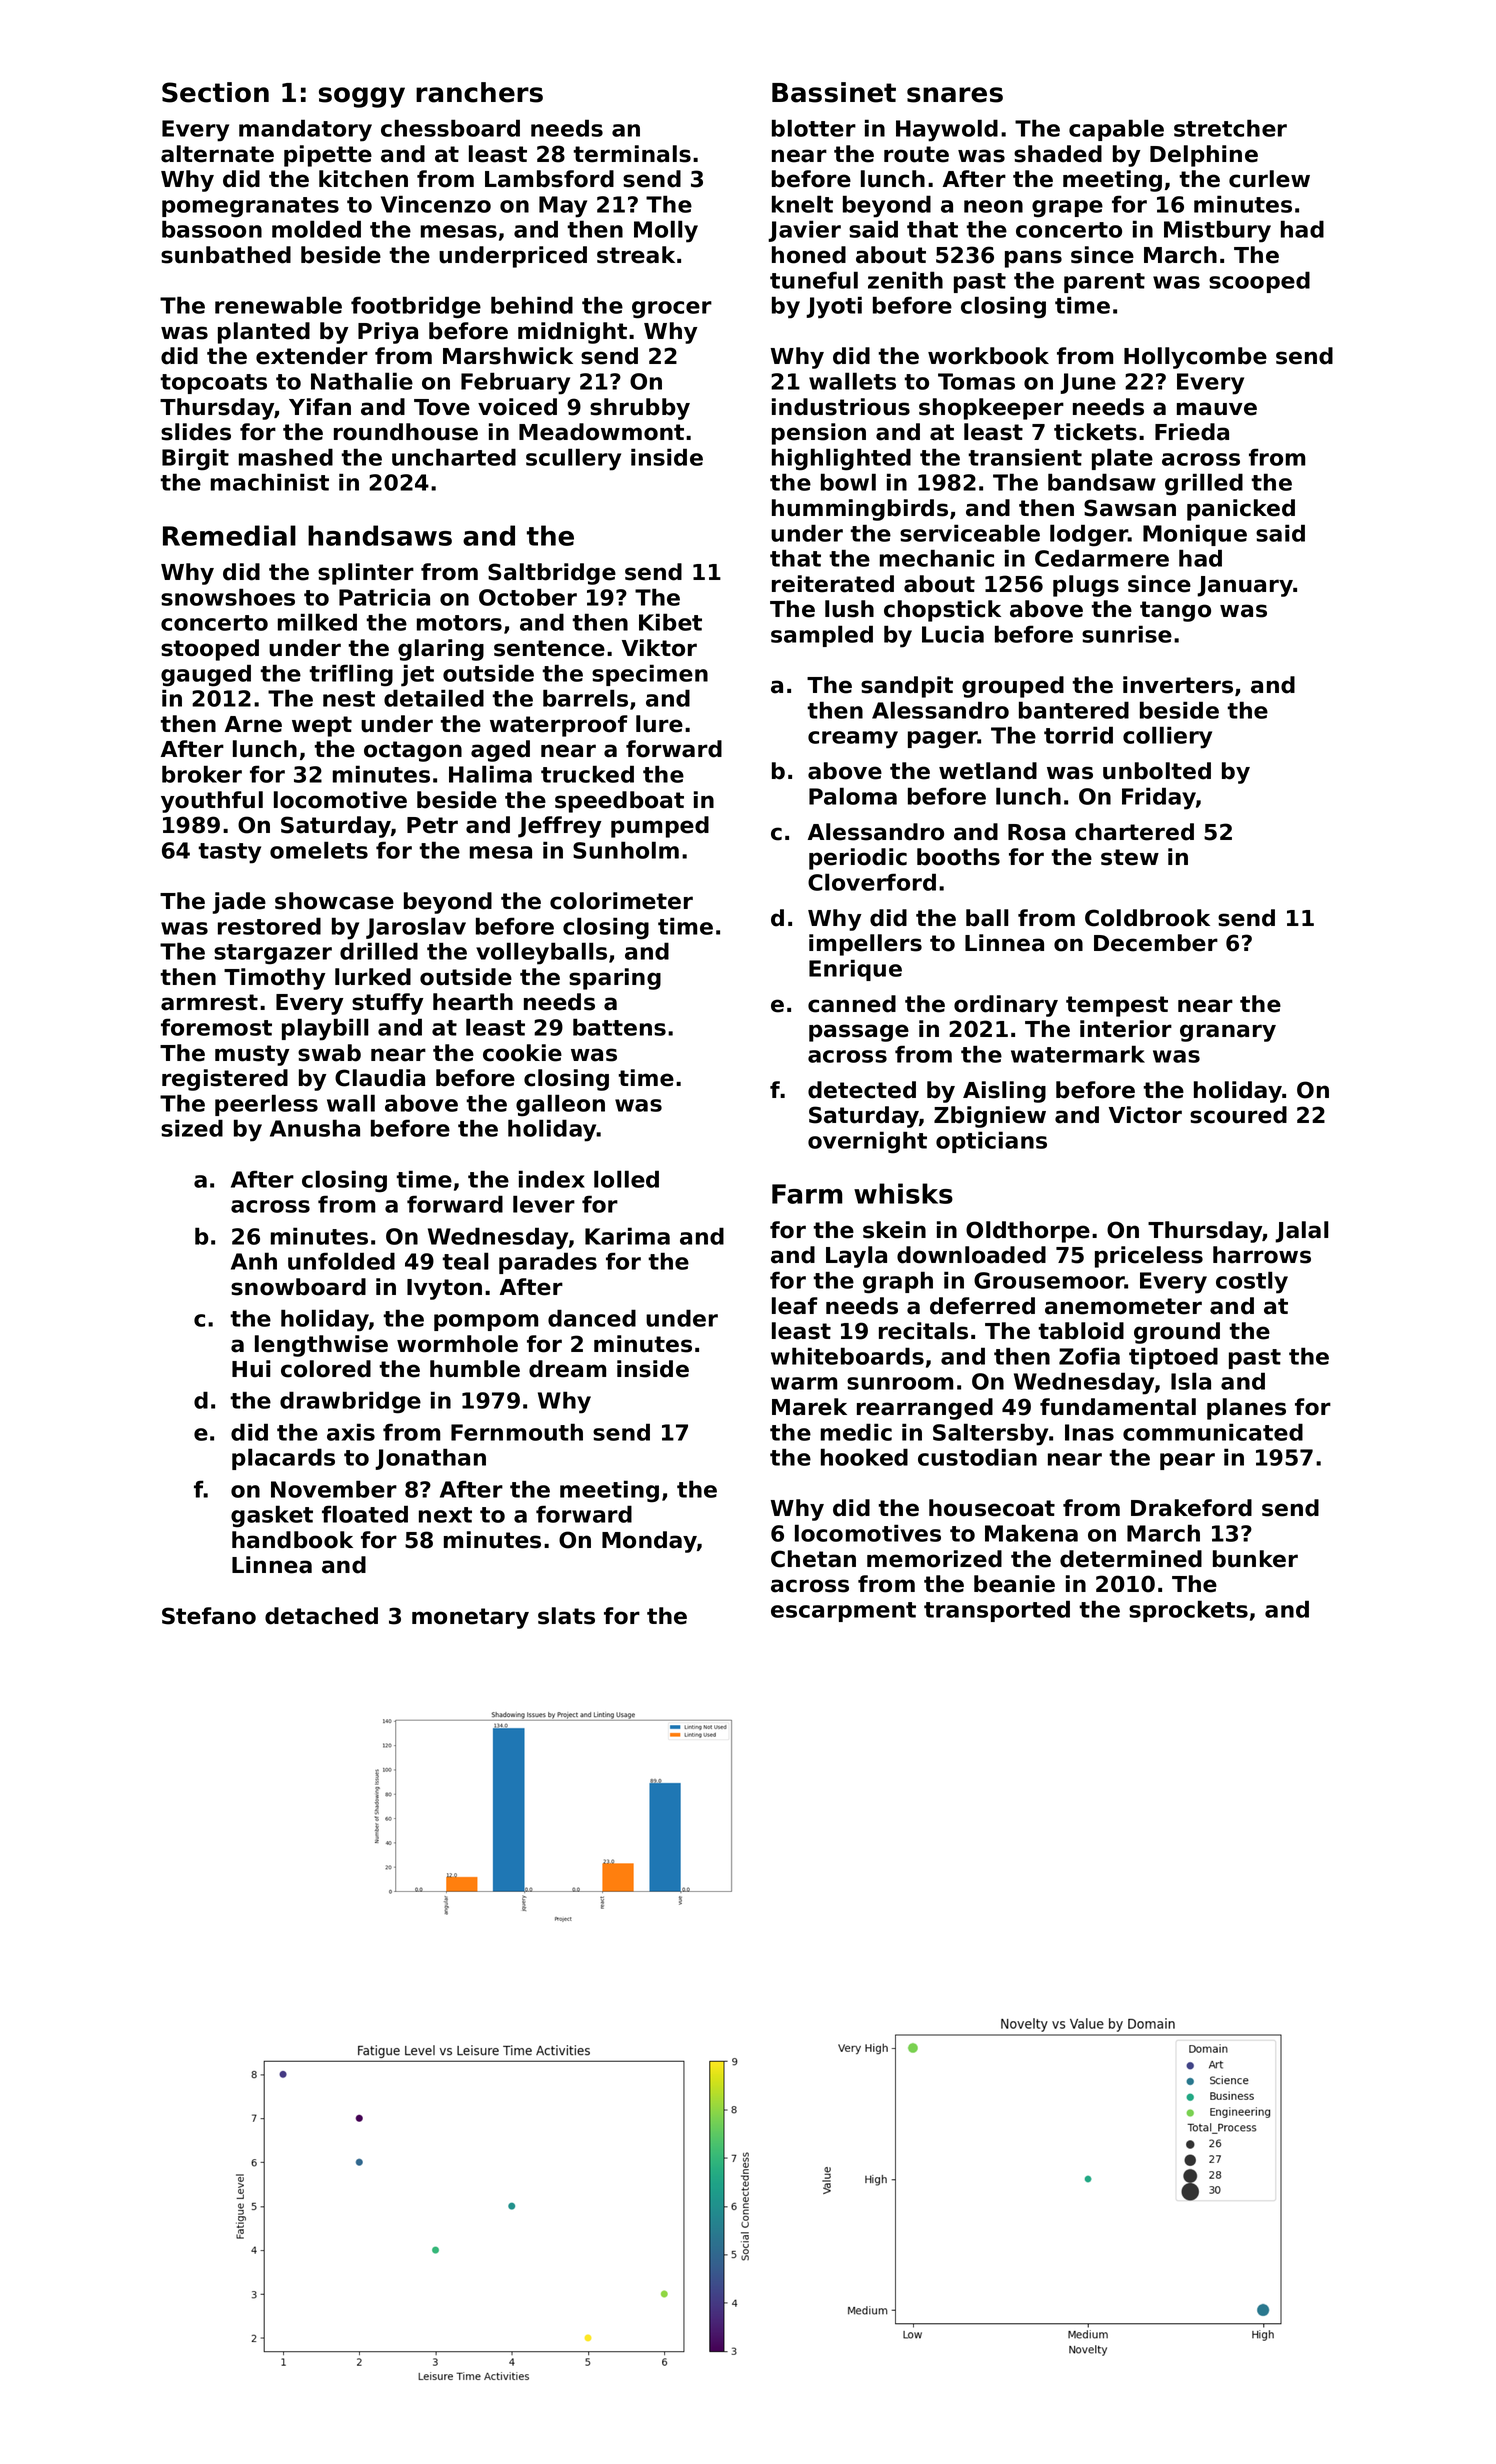 Image resolution: width=1496 pixels, height=2464 pixels. I want to click on terminals, so click(632, 154).
